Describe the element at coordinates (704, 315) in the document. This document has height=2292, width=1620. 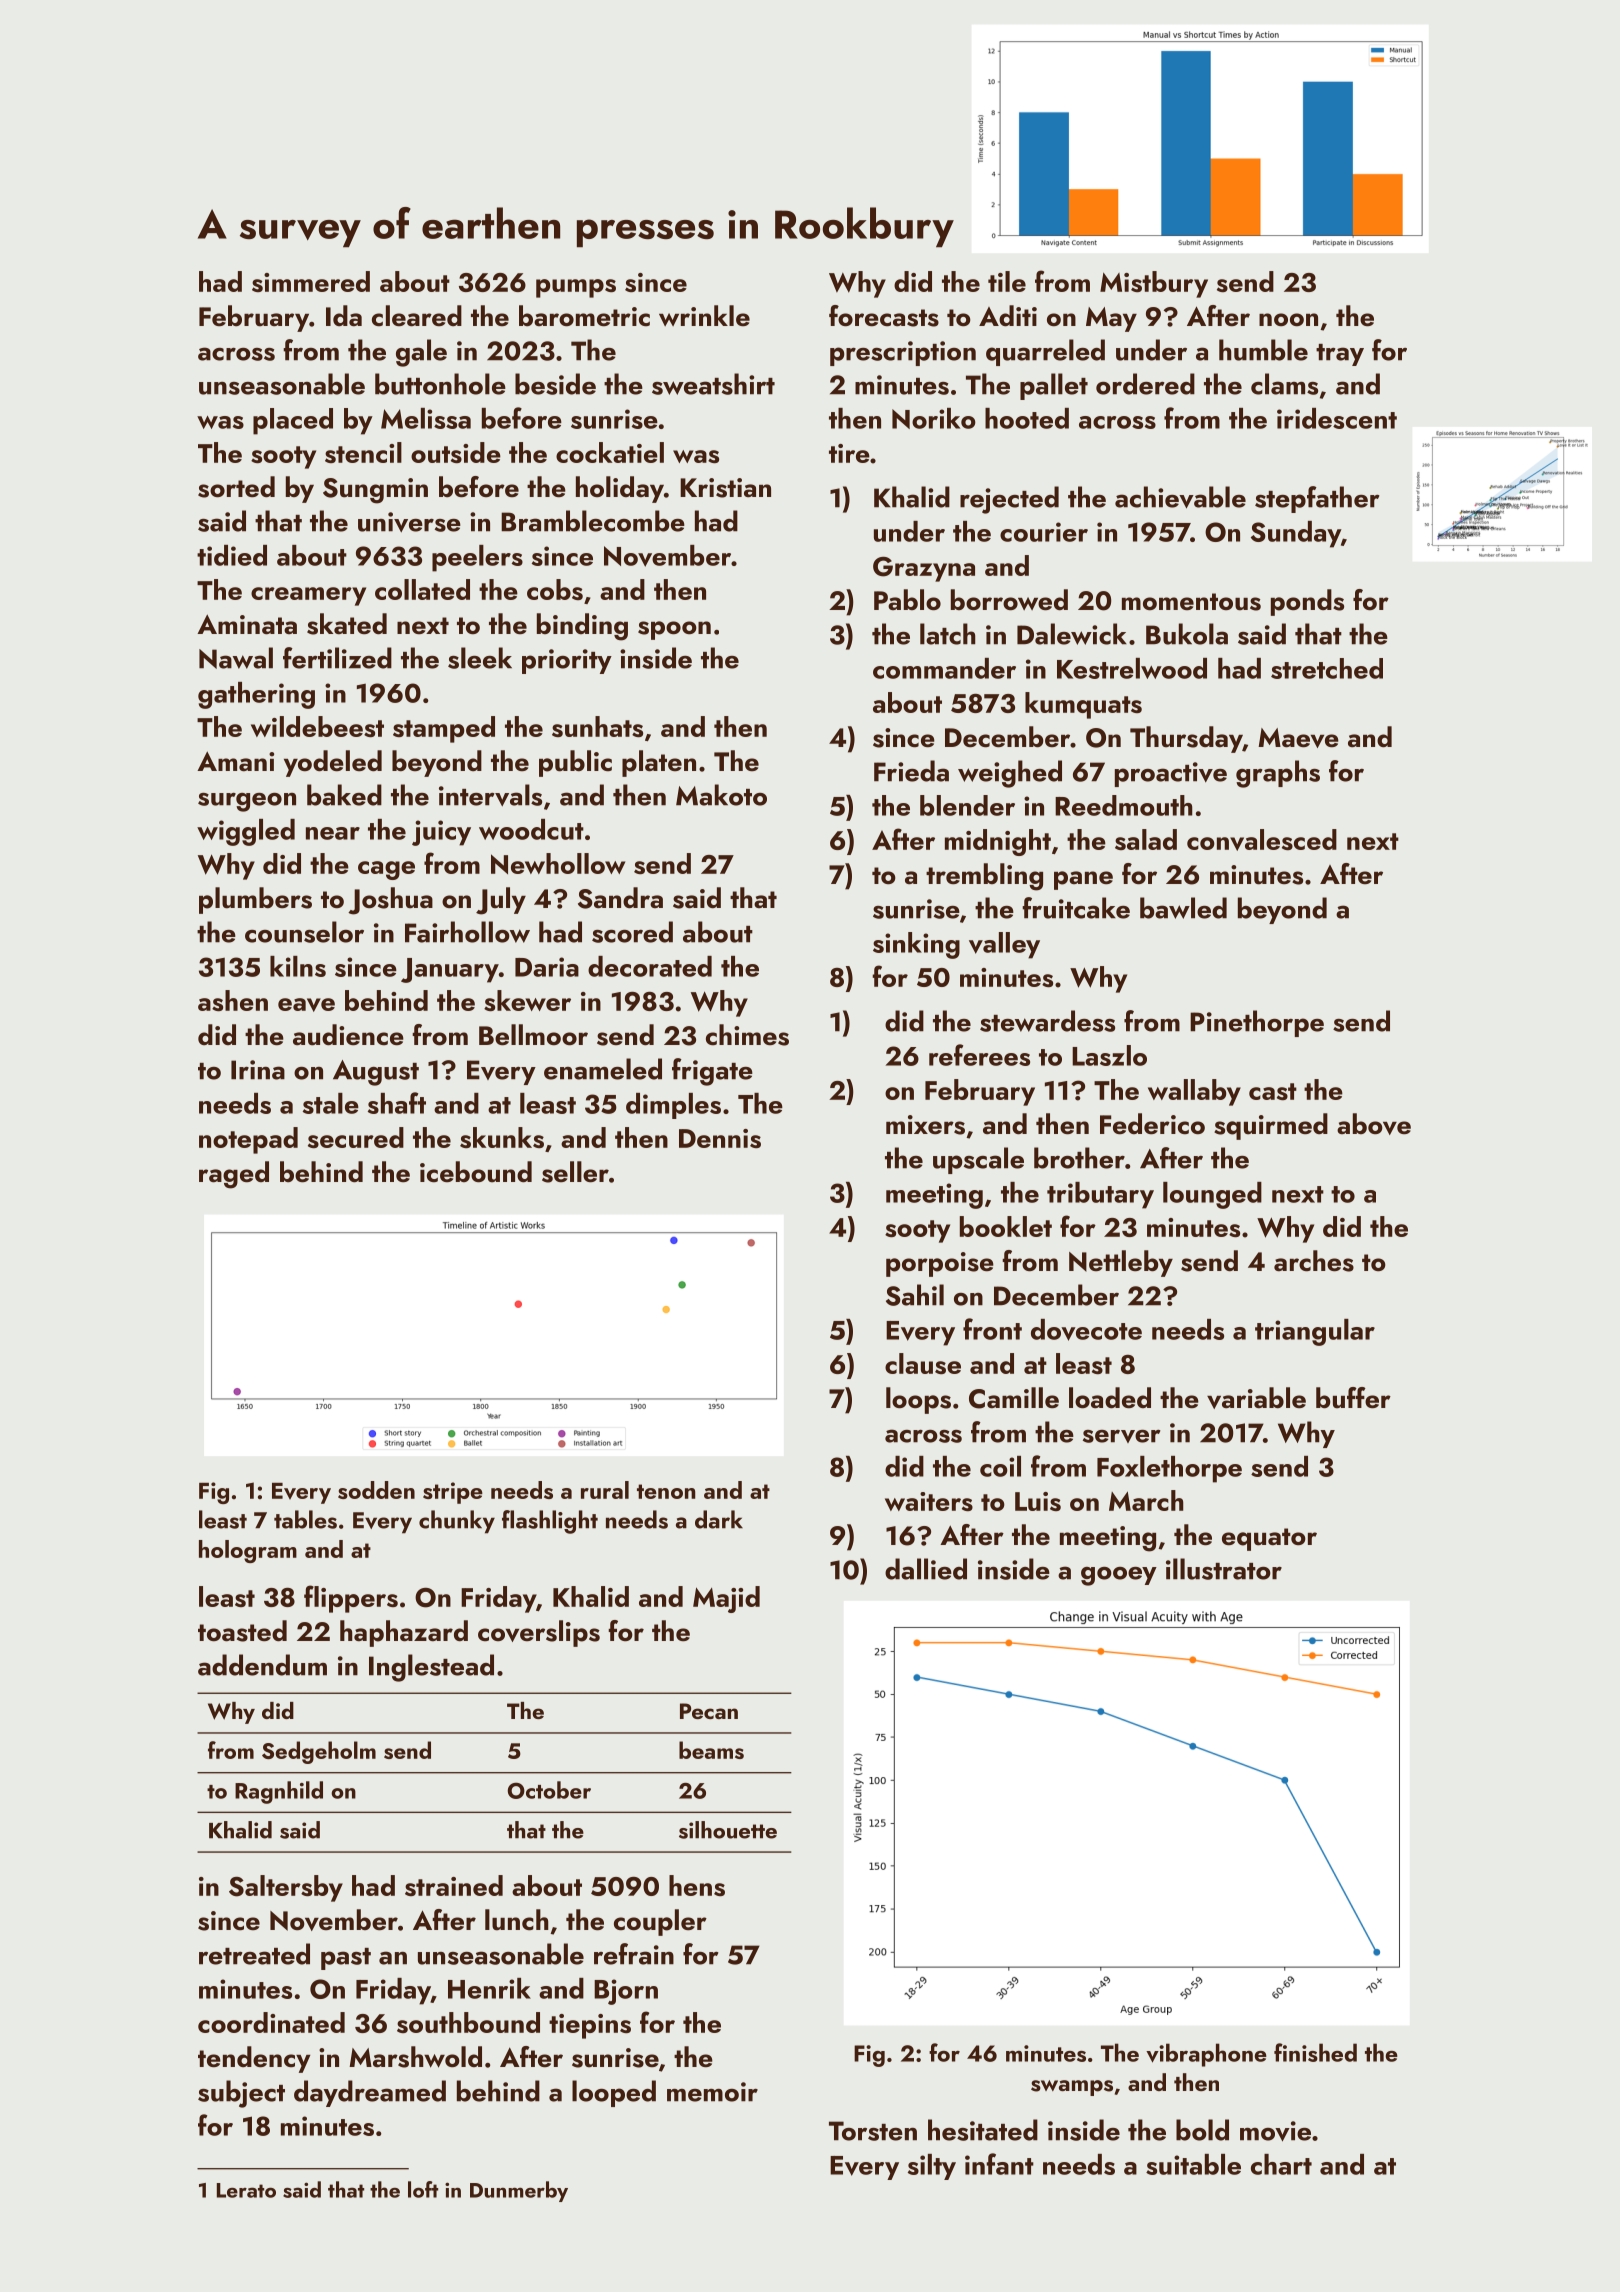
I see `wrinkle` at that location.
